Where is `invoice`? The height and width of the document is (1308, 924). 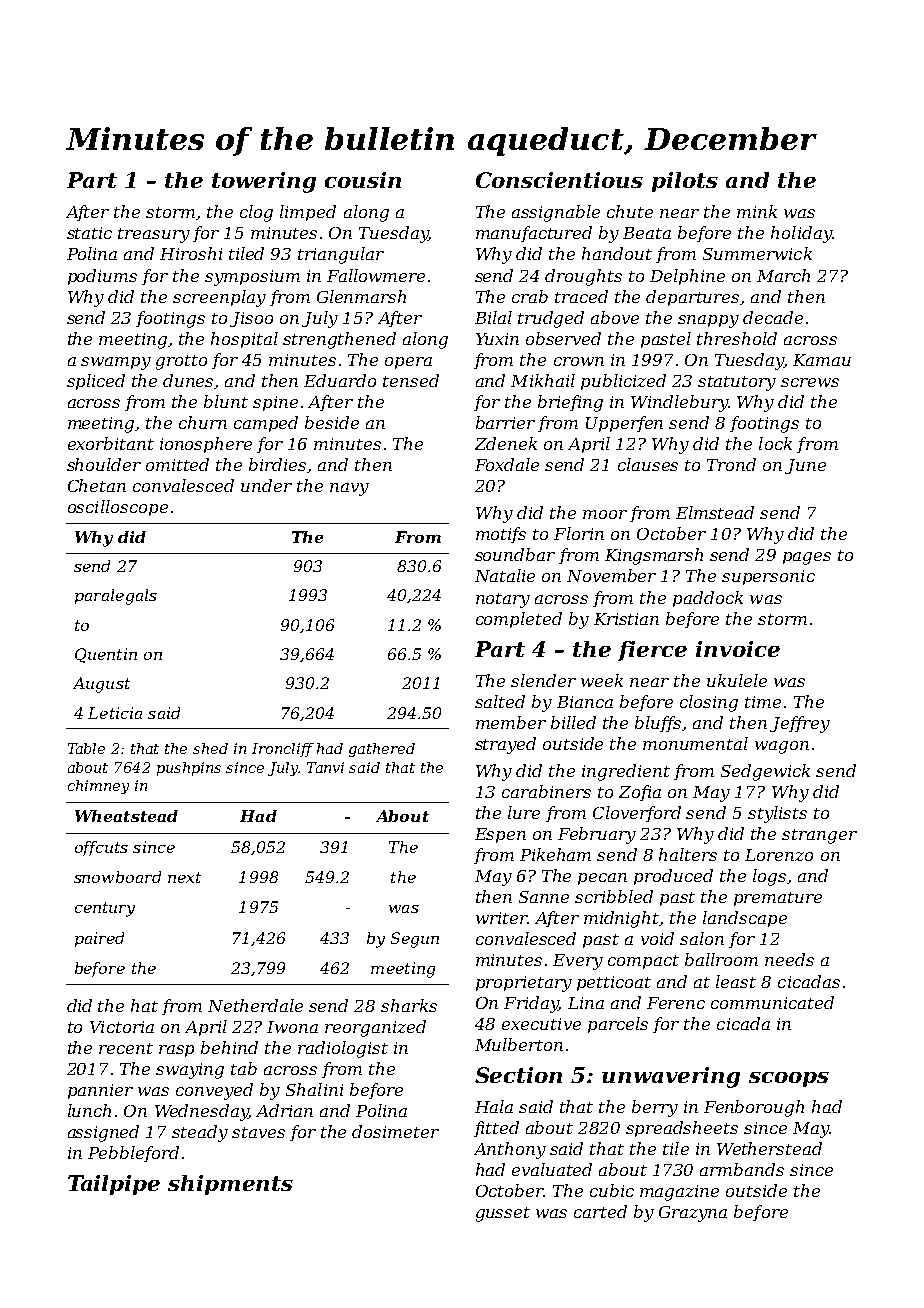 invoice is located at coordinates (738, 649).
